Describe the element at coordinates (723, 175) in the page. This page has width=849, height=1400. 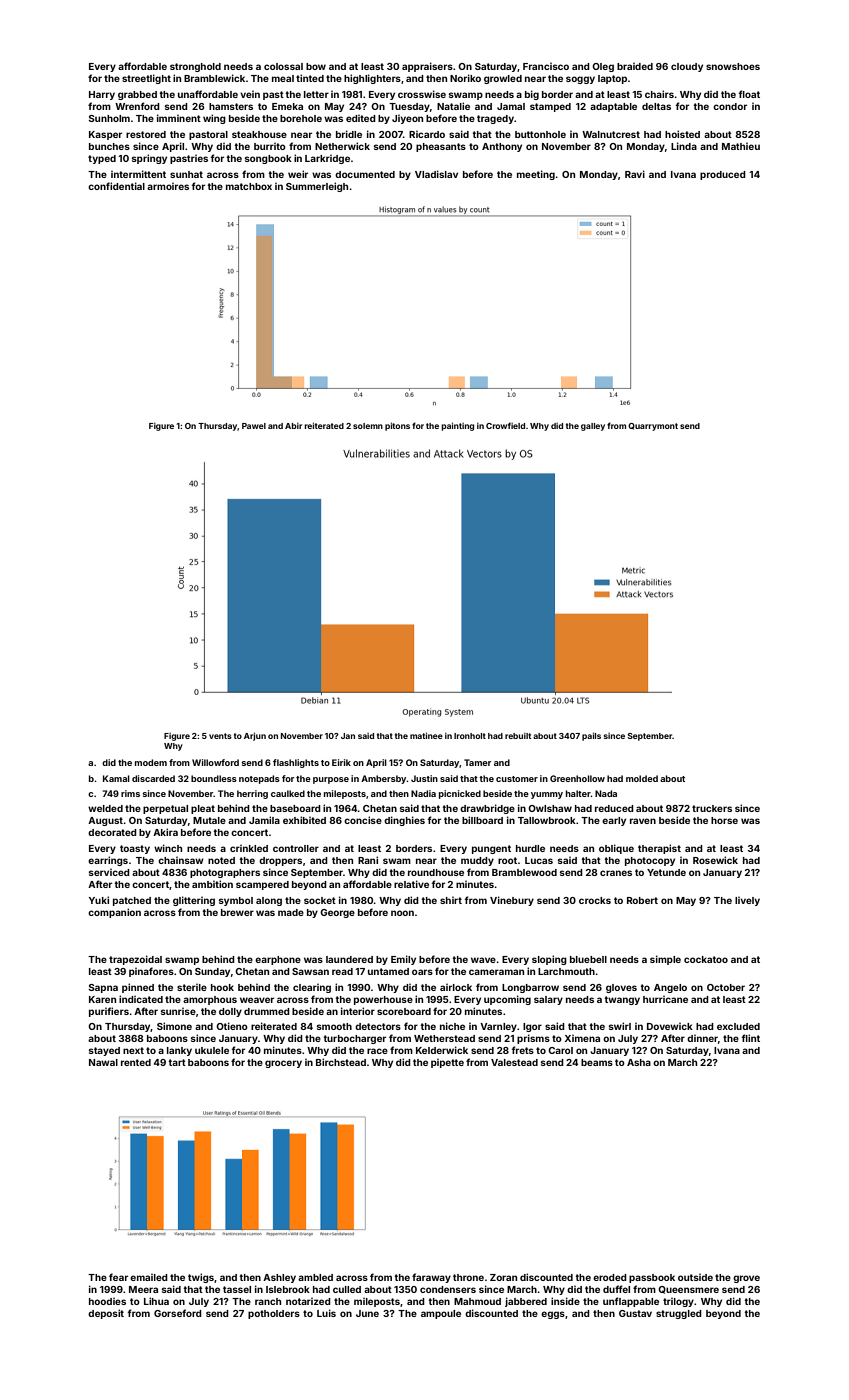
I see `produced` at that location.
